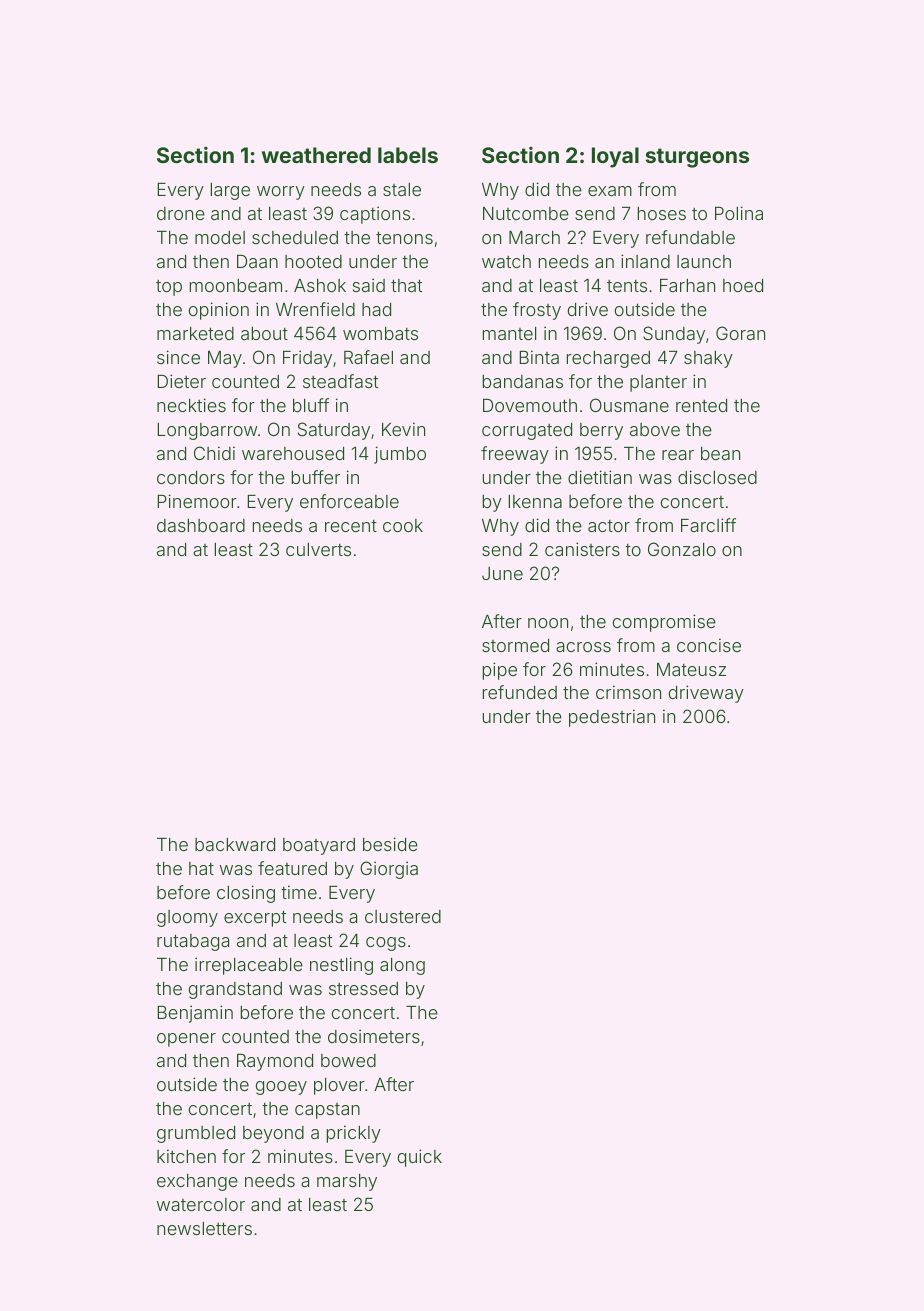 This page has height=1311, width=924. Describe the element at coordinates (687, 285) in the page. I see `Farhan` at that location.
